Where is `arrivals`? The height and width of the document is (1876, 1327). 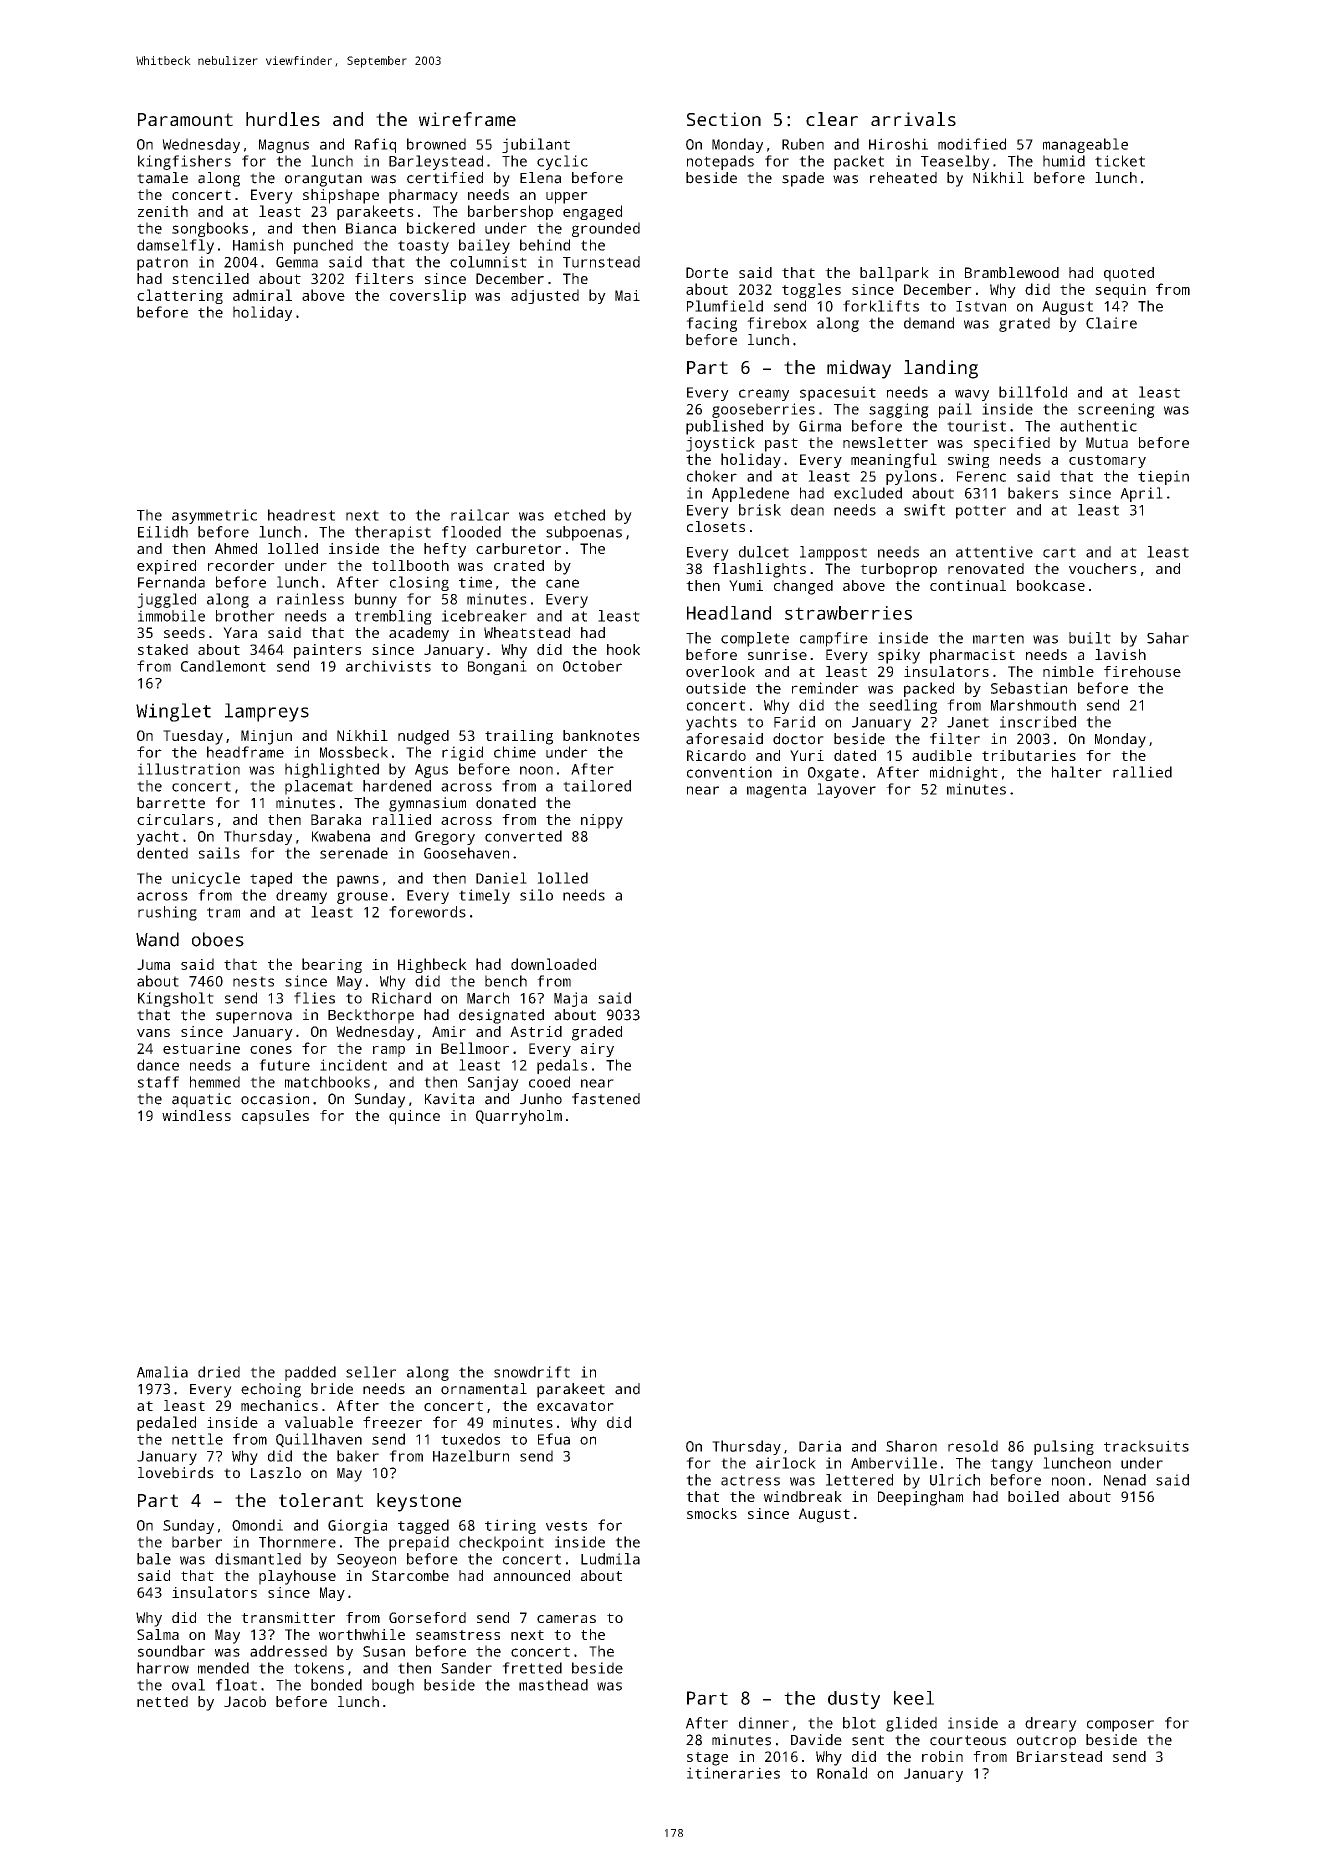
arrivals is located at coordinates (913, 119).
